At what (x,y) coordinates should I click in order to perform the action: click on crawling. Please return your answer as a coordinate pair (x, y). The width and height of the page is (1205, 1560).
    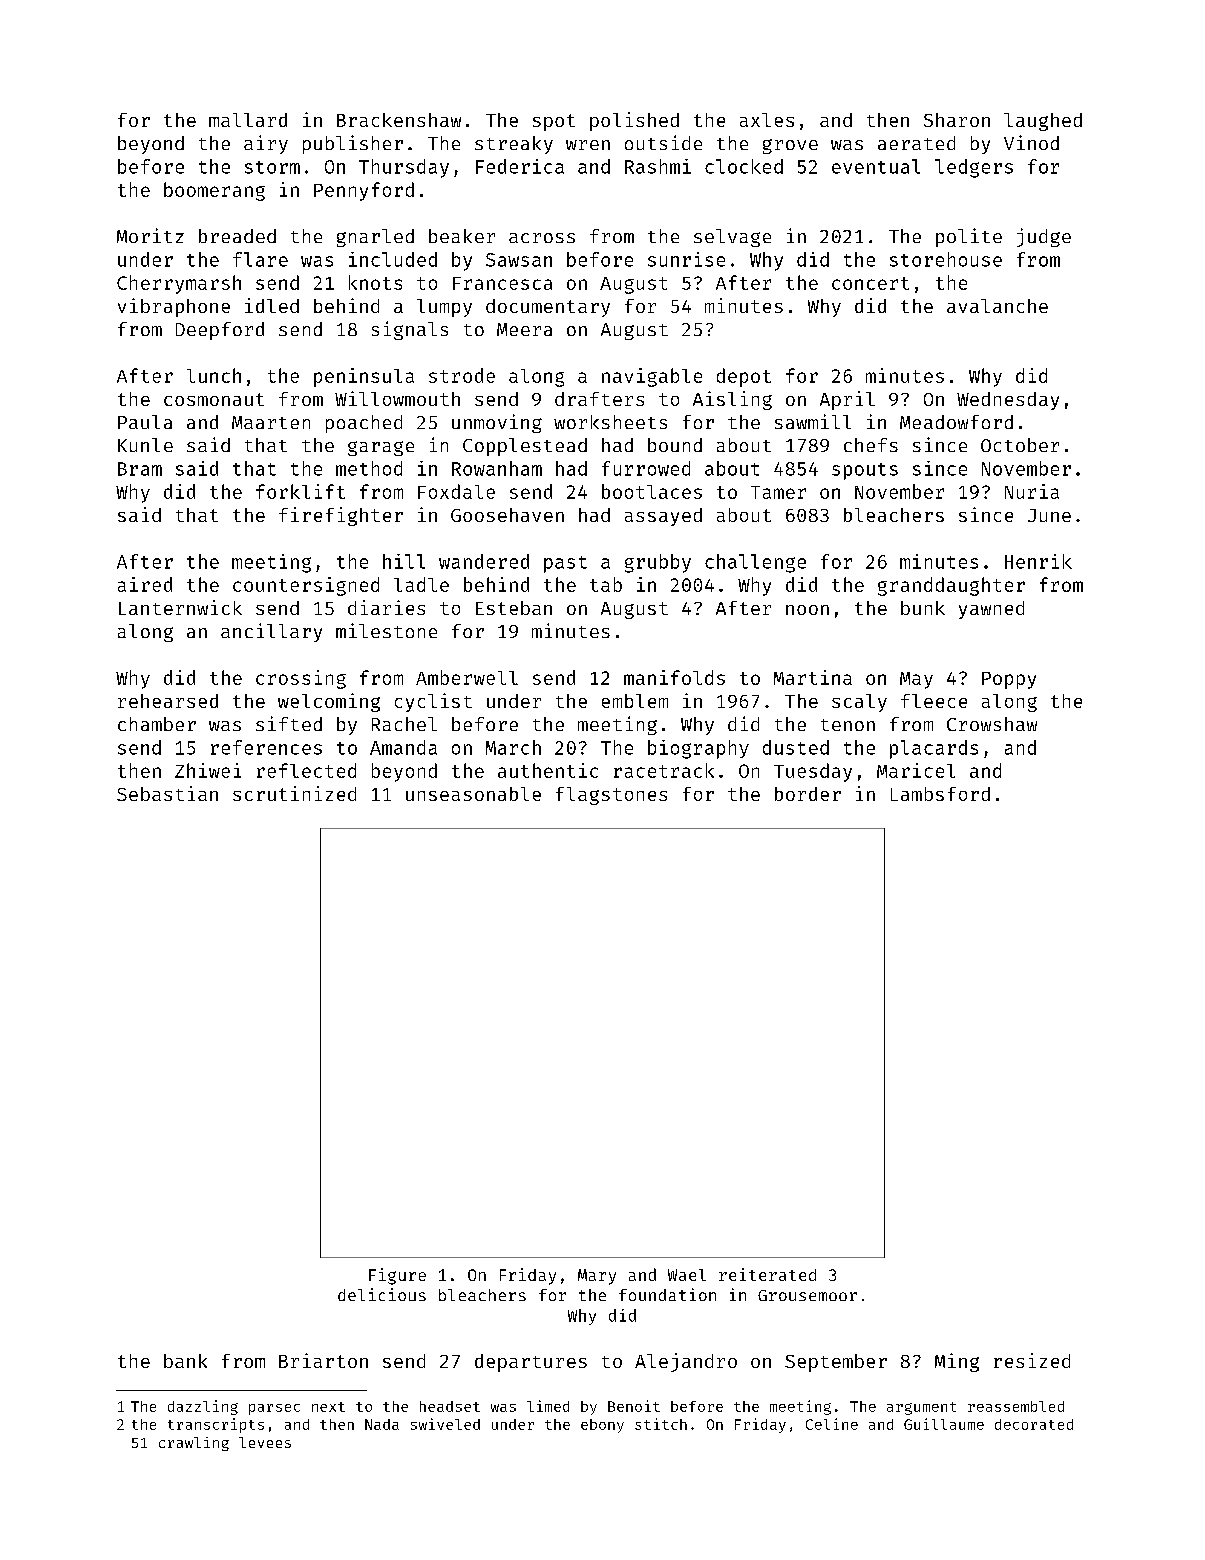
    Looking at the image, I should click on (194, 1444).
